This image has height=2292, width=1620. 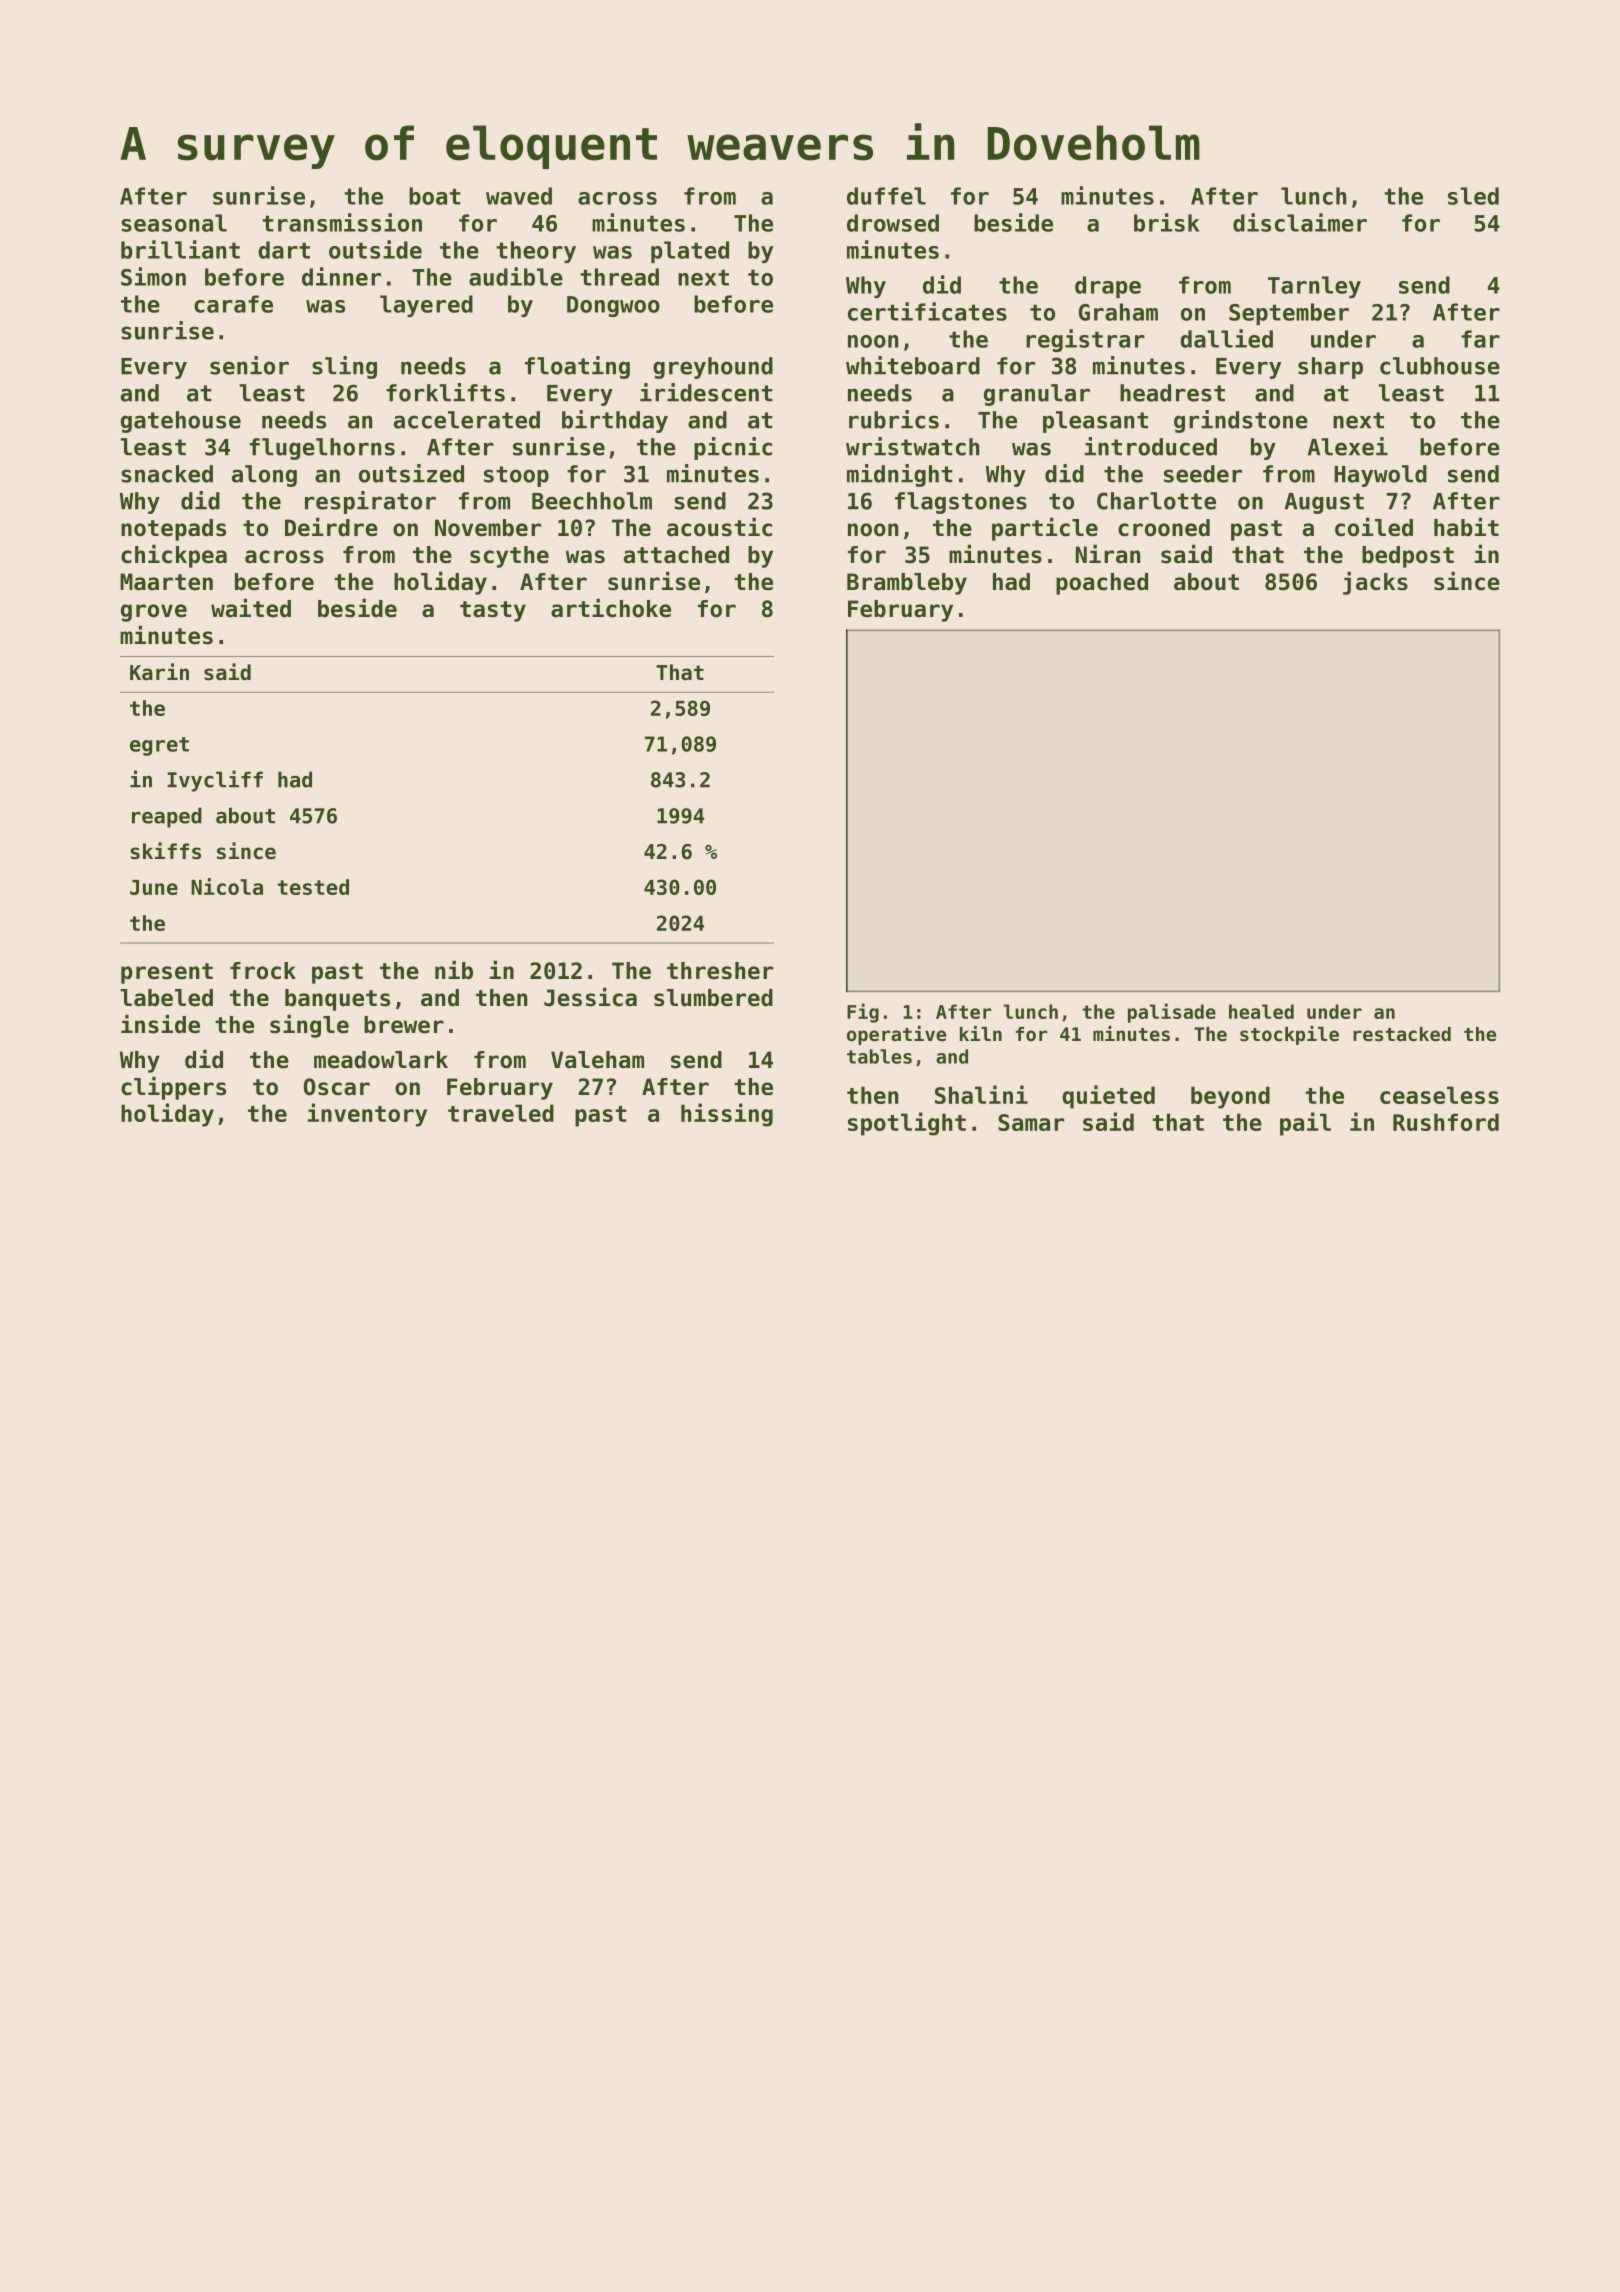 What do you see at coordinates (886, 196) in the image?
I see `duffel` at bounding box center [886, 196].
